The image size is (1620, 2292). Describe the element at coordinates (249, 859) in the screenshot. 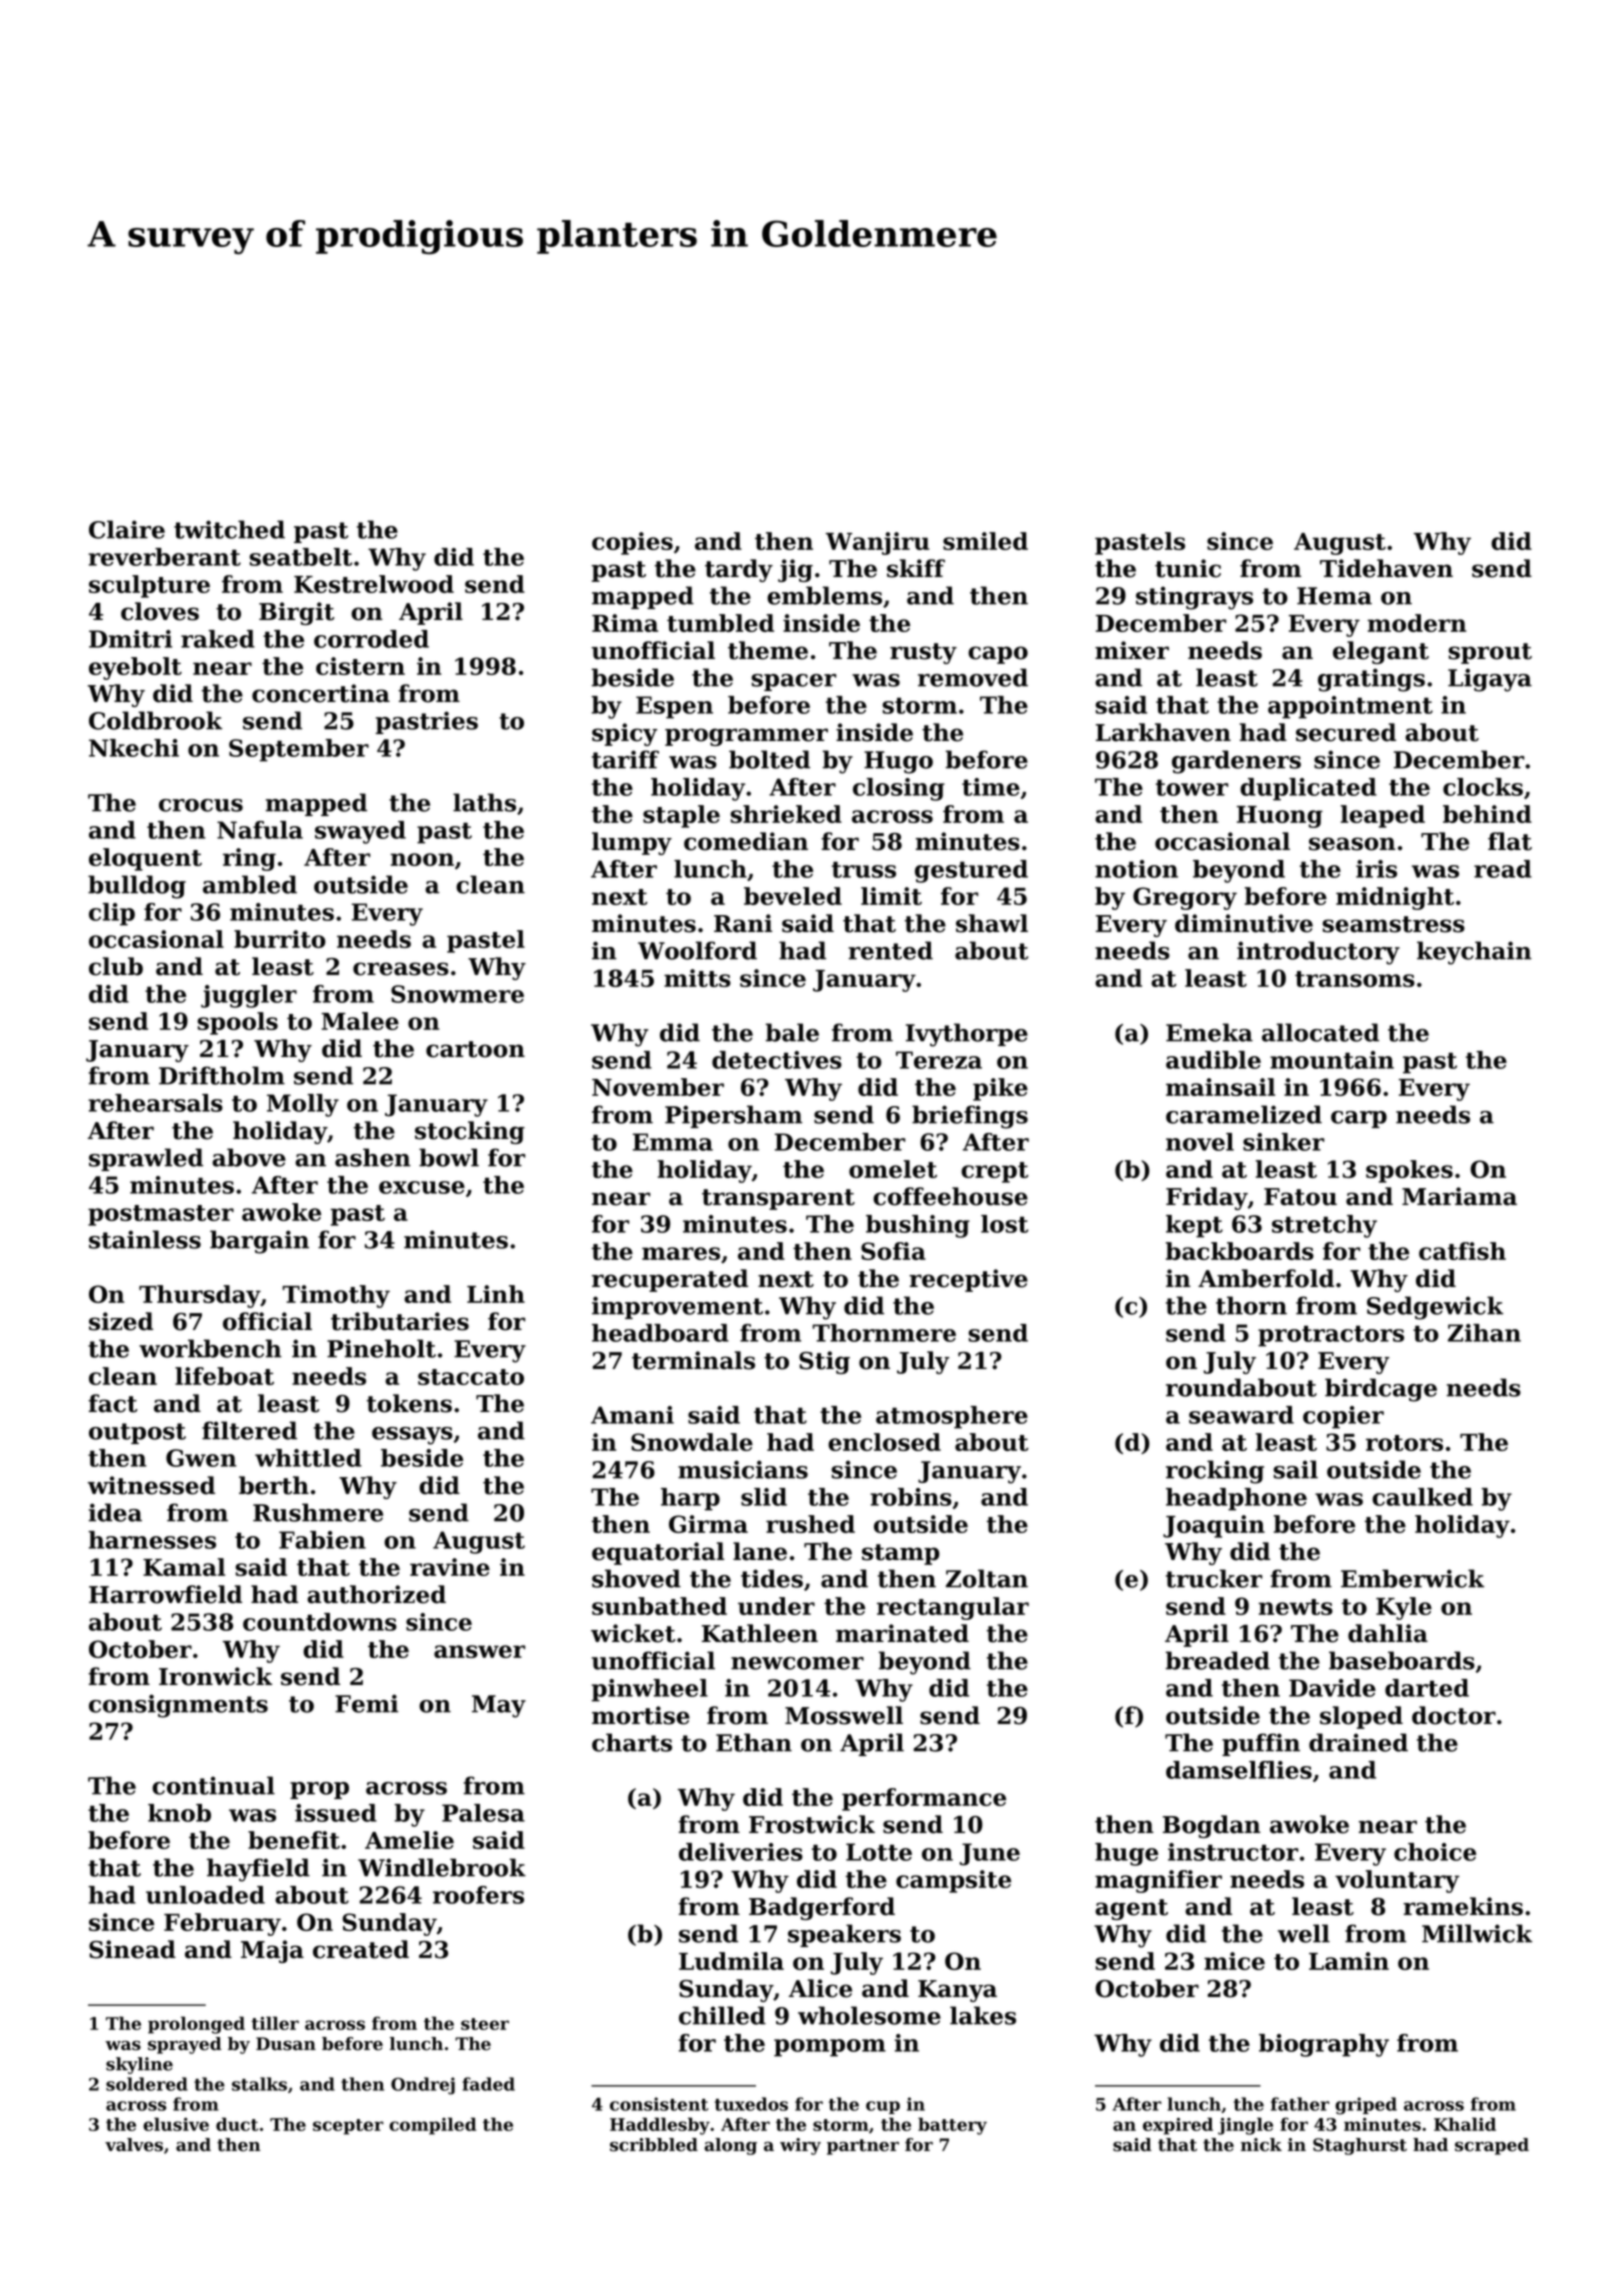

I see `ring` at that location.
